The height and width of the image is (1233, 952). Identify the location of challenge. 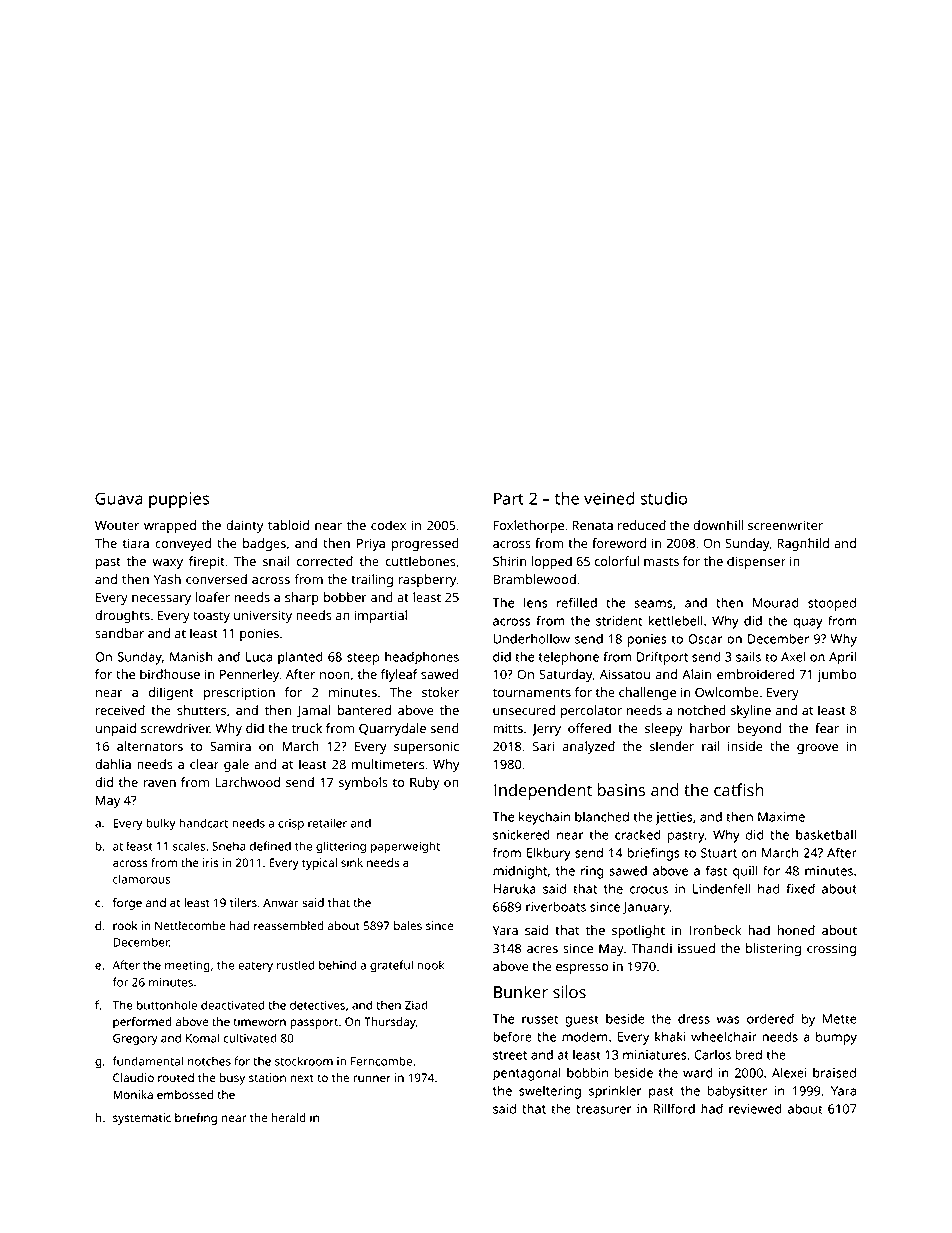
(647, 693).
